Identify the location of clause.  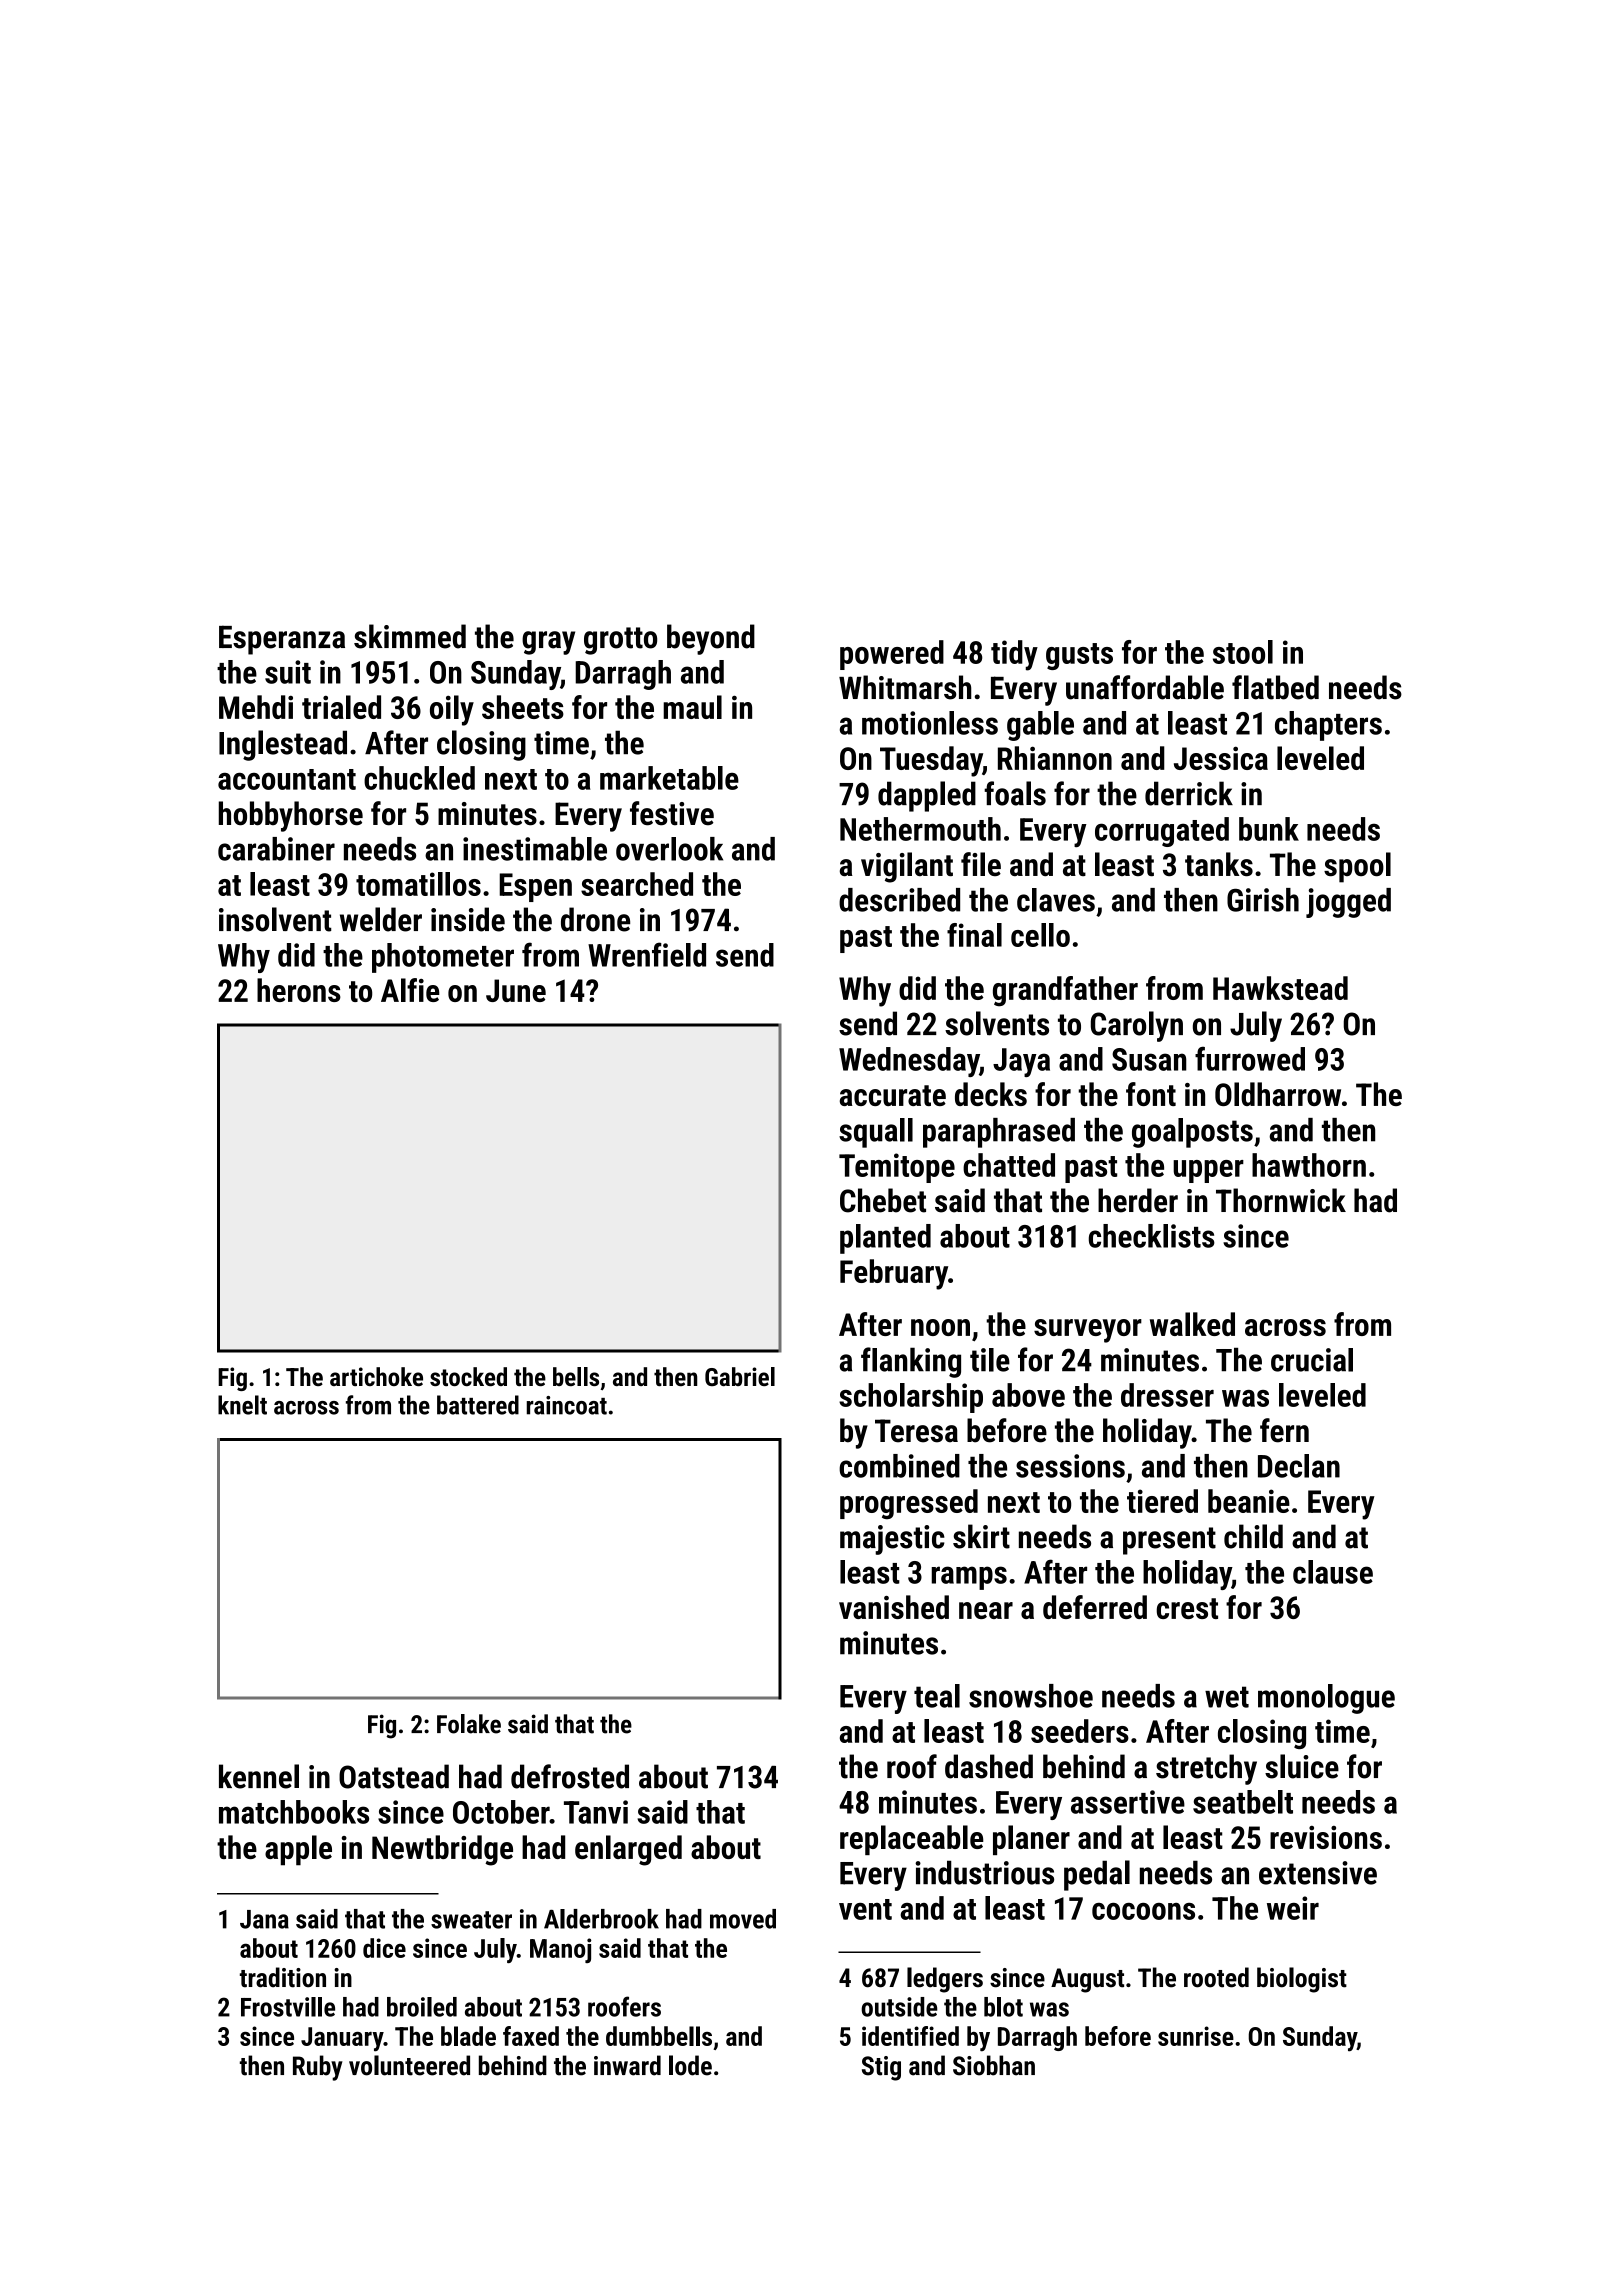
(1333, 1572).
